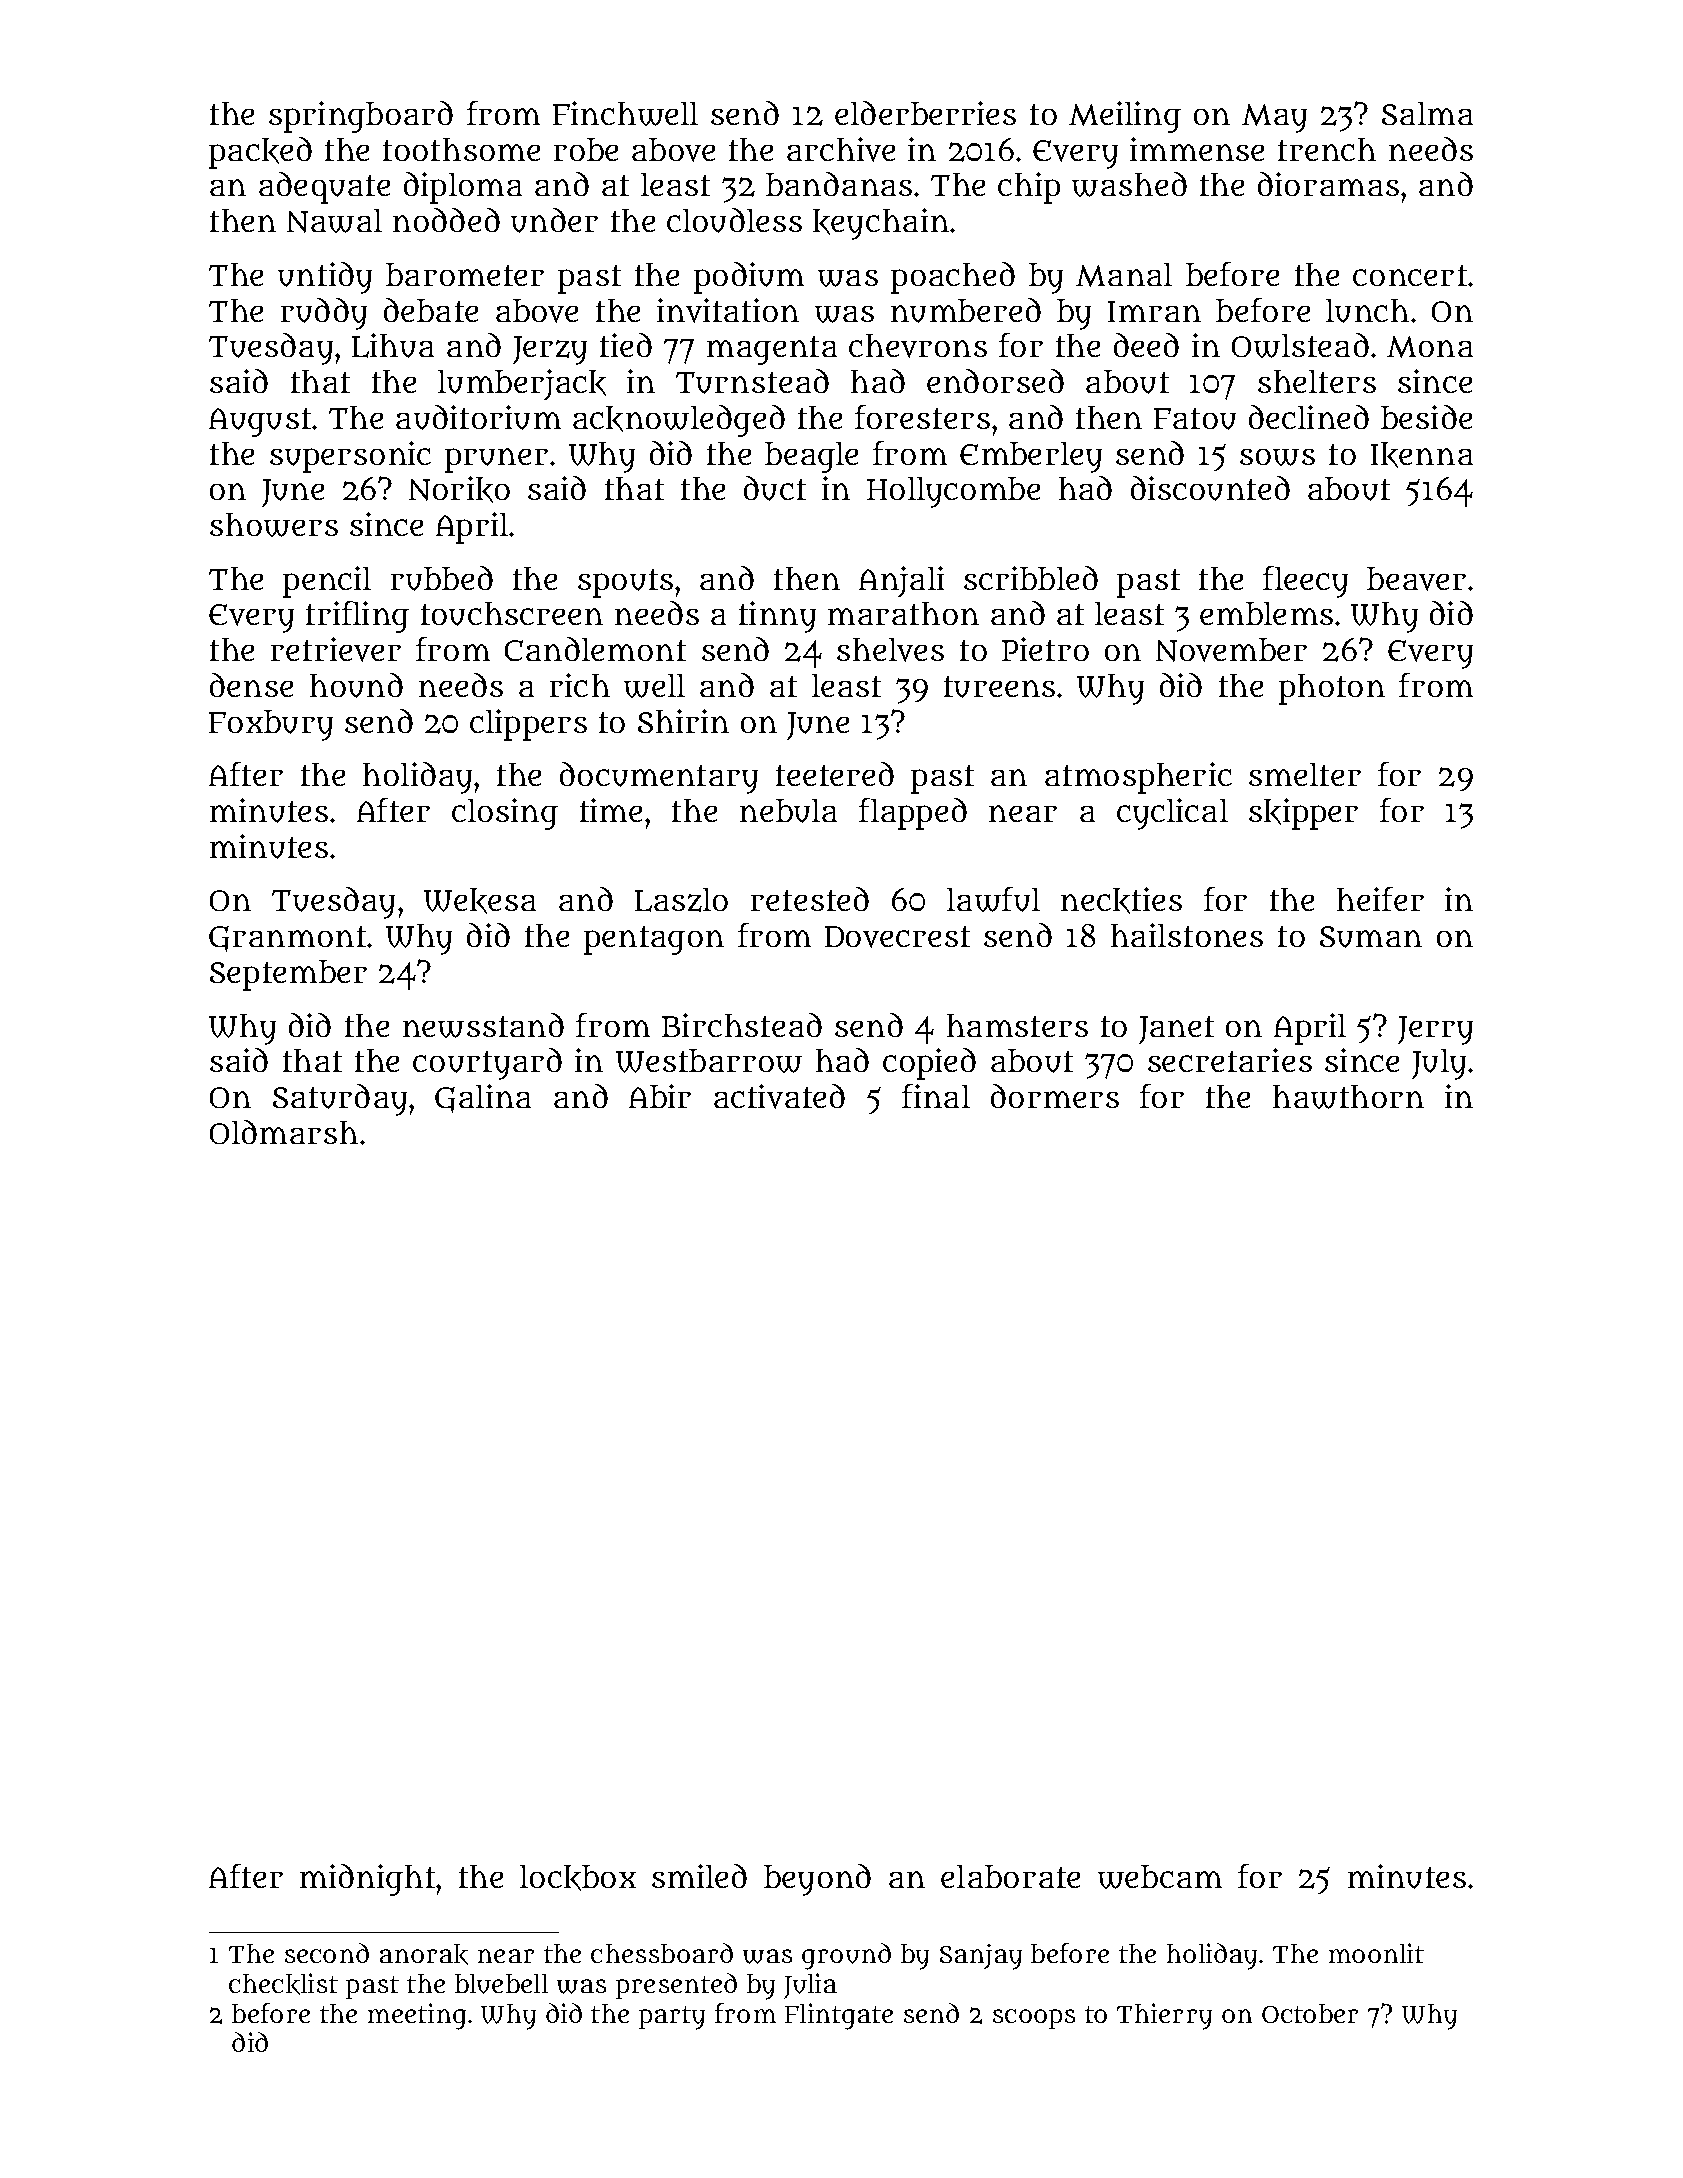  Describe the element at coordinates (1348, 1097) in the screenshot. I see `hawthorn` at that location.
